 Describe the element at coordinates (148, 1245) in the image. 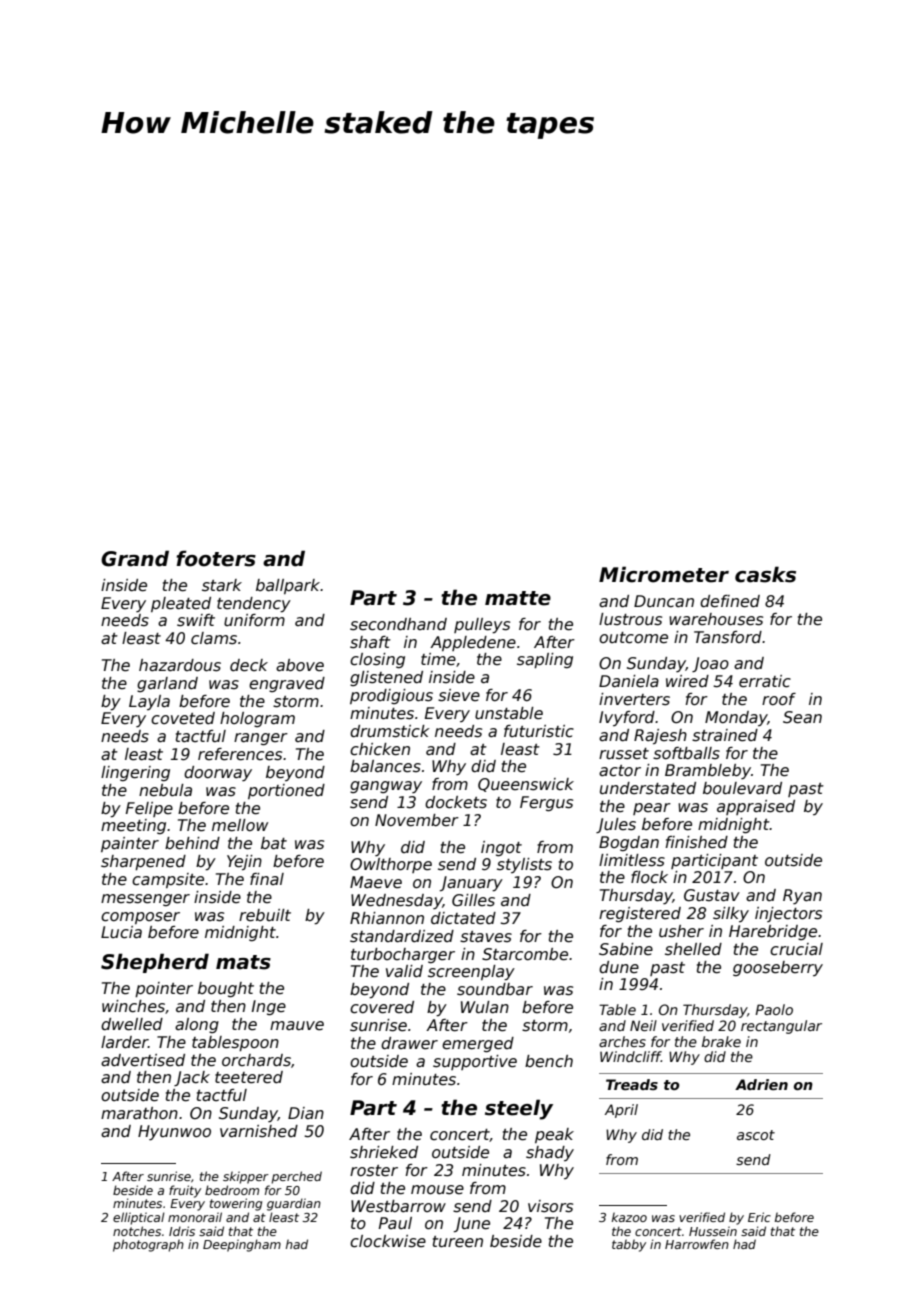

I see `photograph` at that location.
